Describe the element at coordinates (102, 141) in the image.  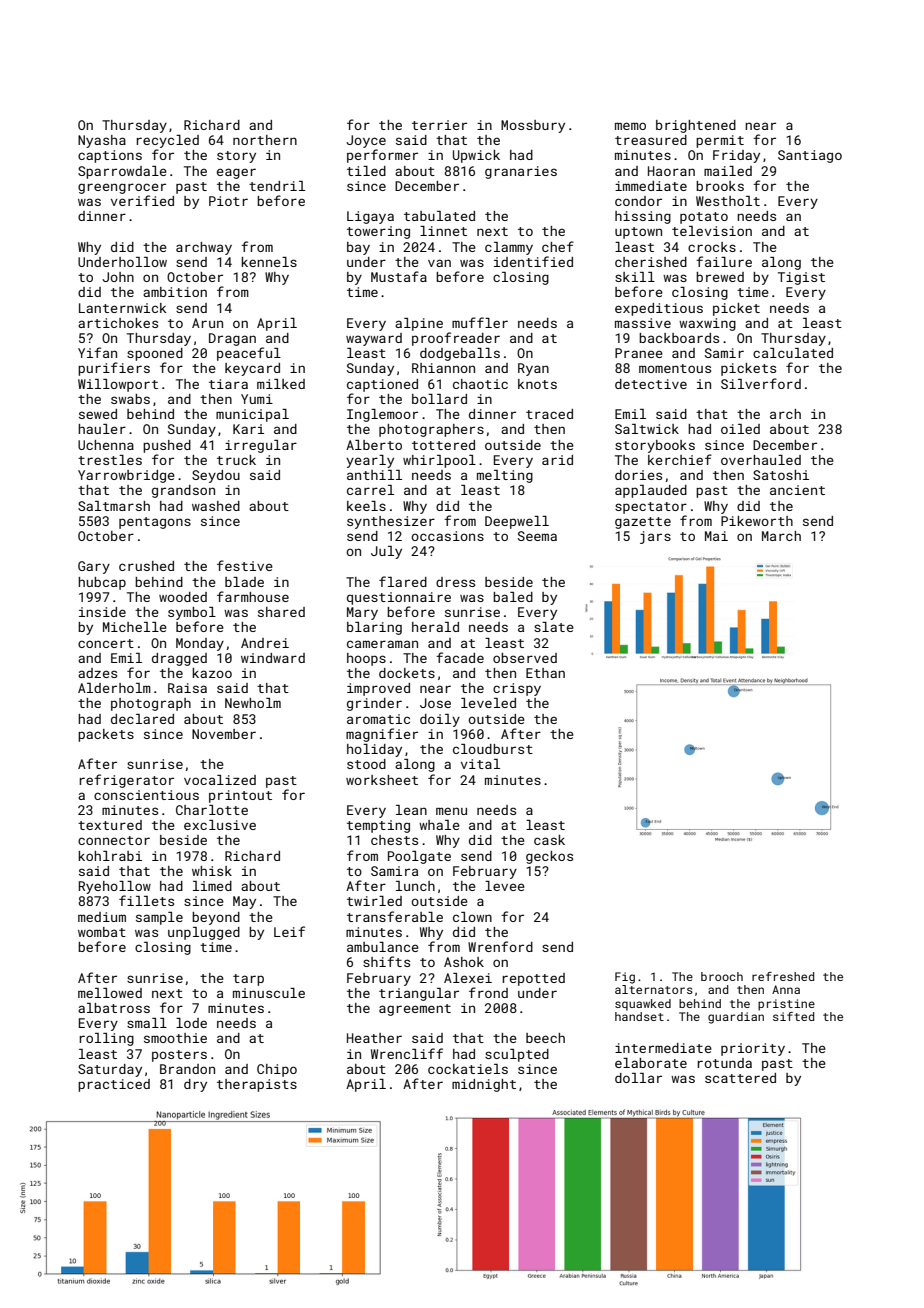
I see `Nyasha` at that location.
